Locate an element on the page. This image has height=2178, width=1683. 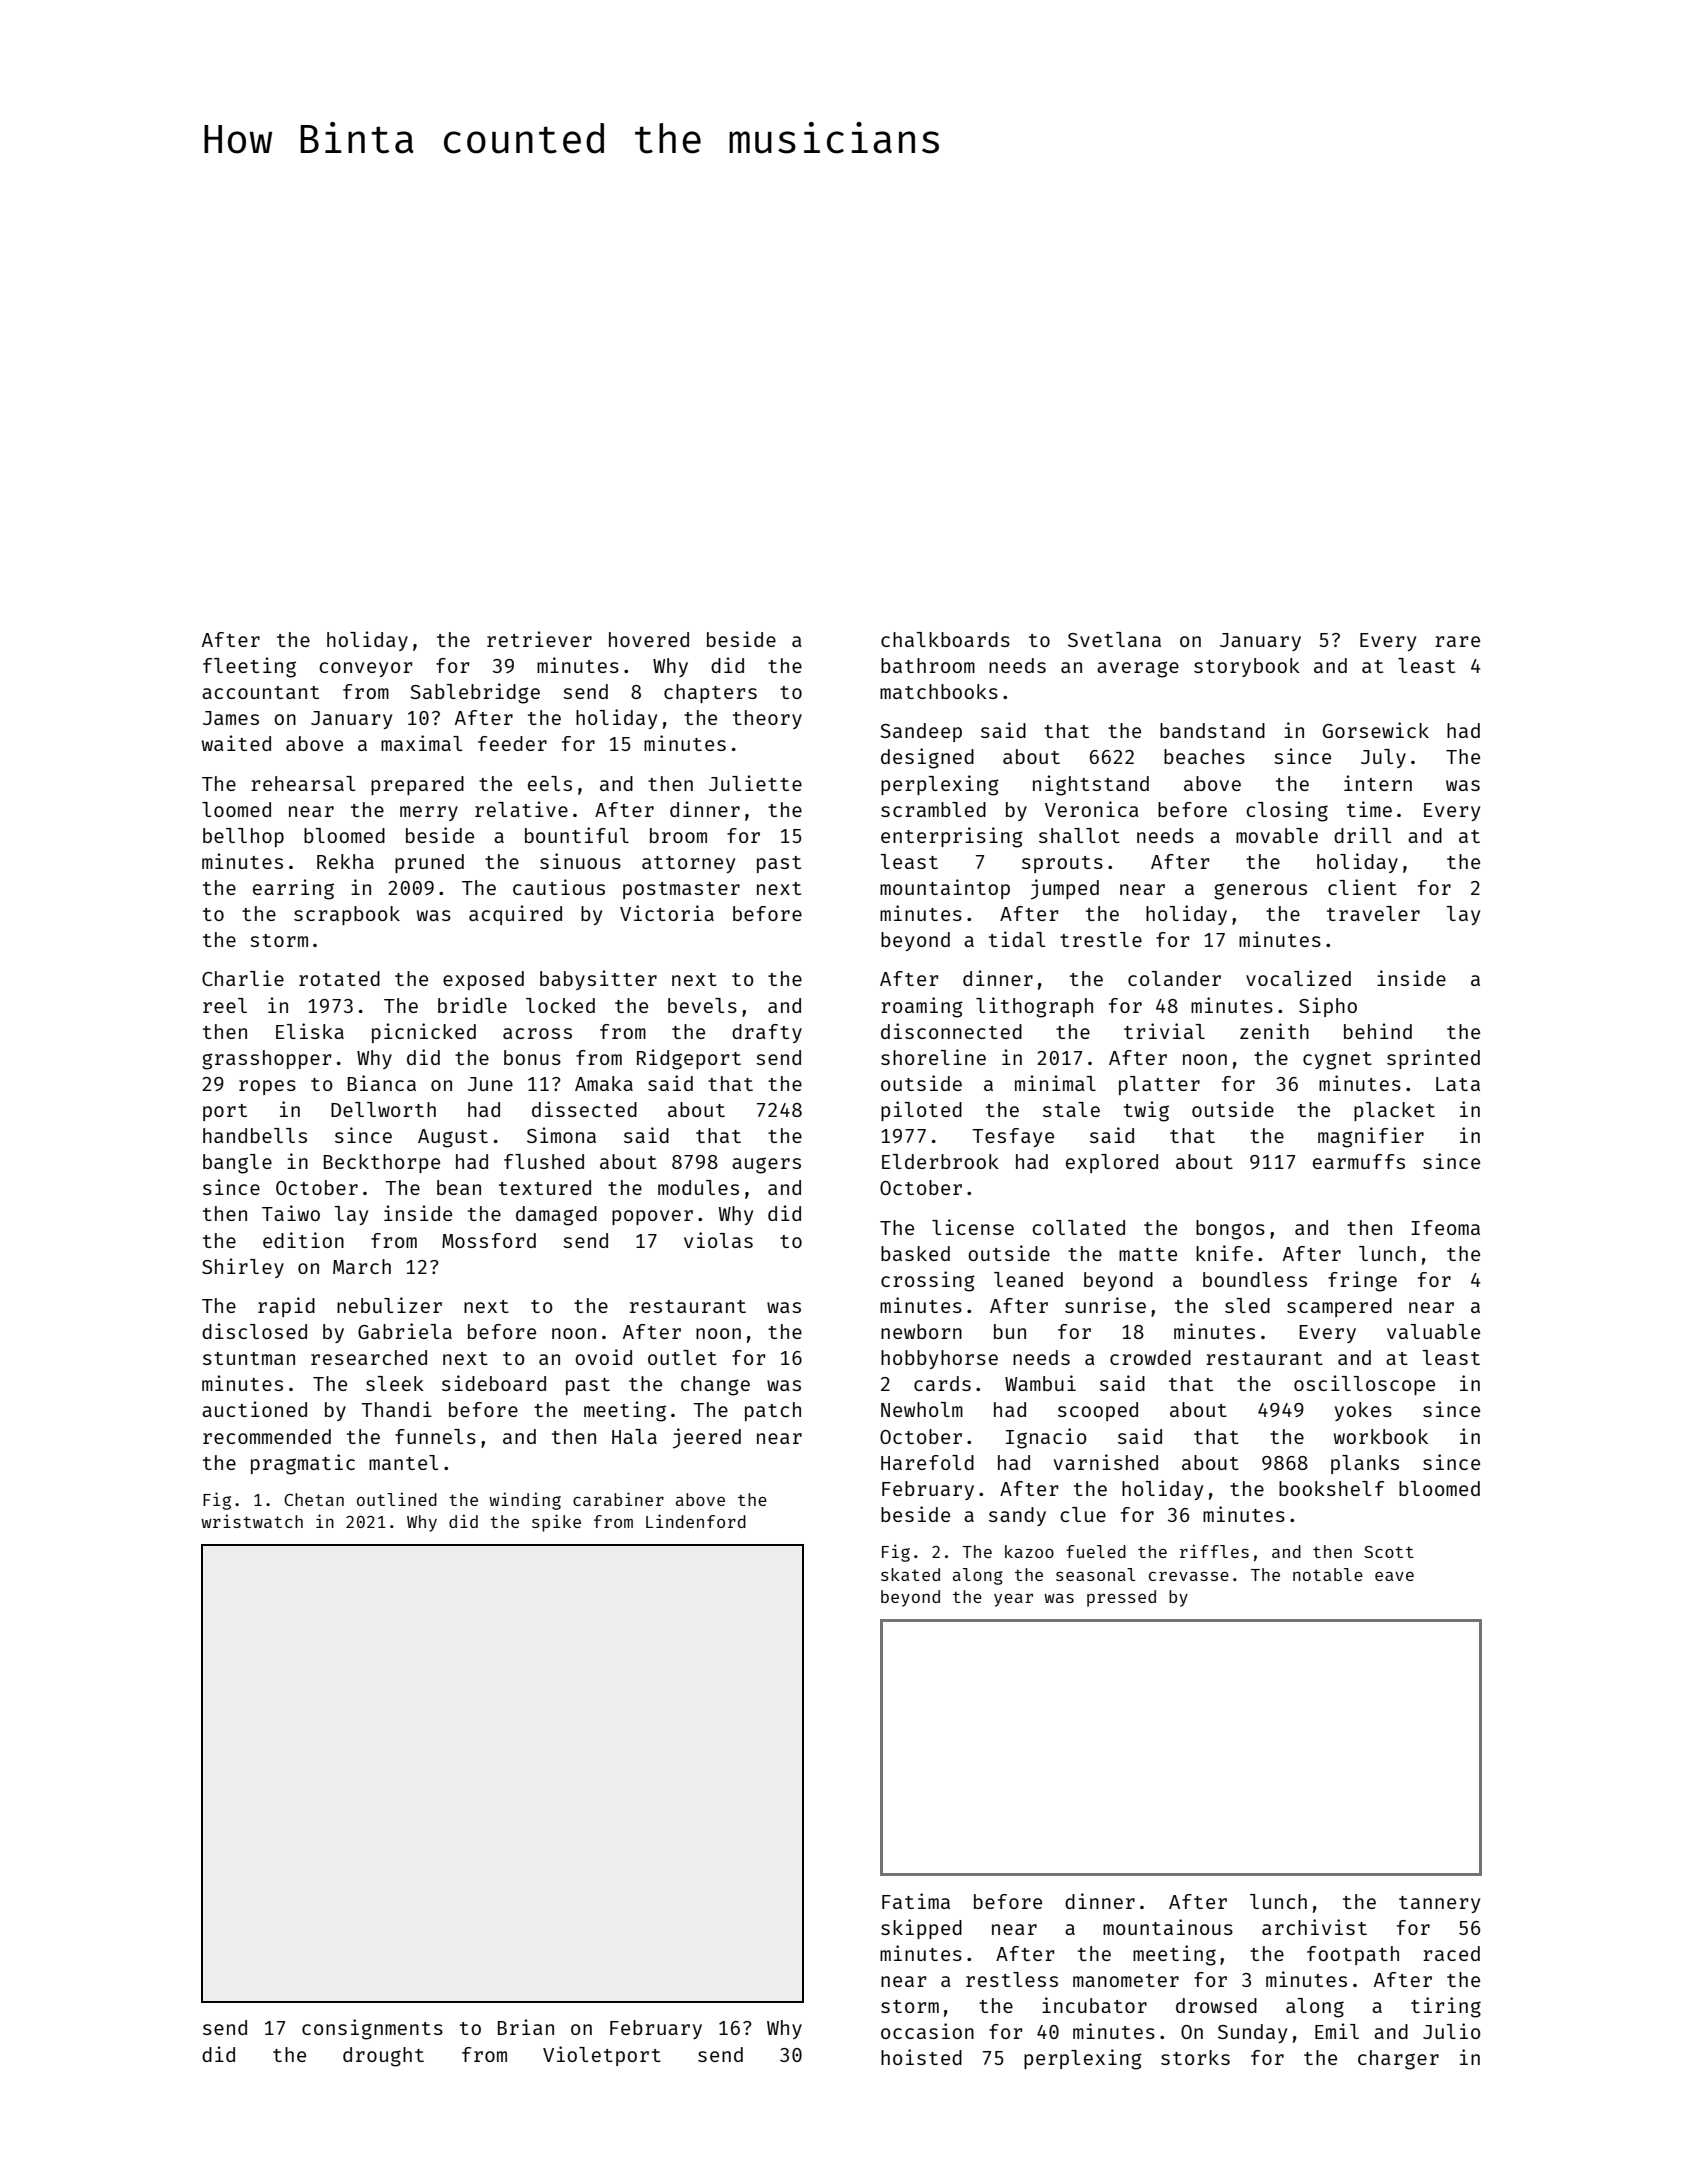
drill is located at coordinates (1363, 835).
